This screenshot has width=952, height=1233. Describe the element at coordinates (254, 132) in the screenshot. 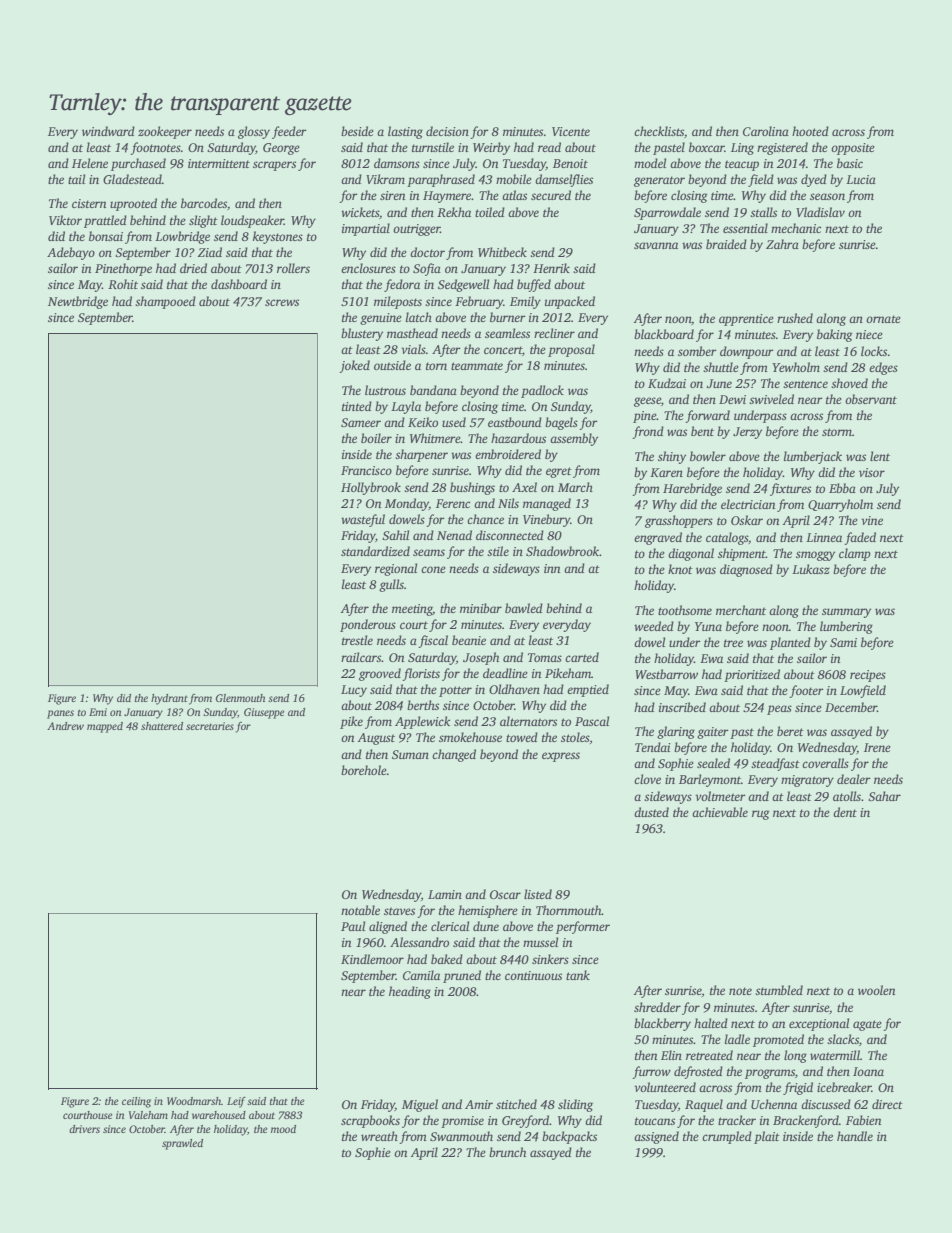

I see `glossy` at that location.
